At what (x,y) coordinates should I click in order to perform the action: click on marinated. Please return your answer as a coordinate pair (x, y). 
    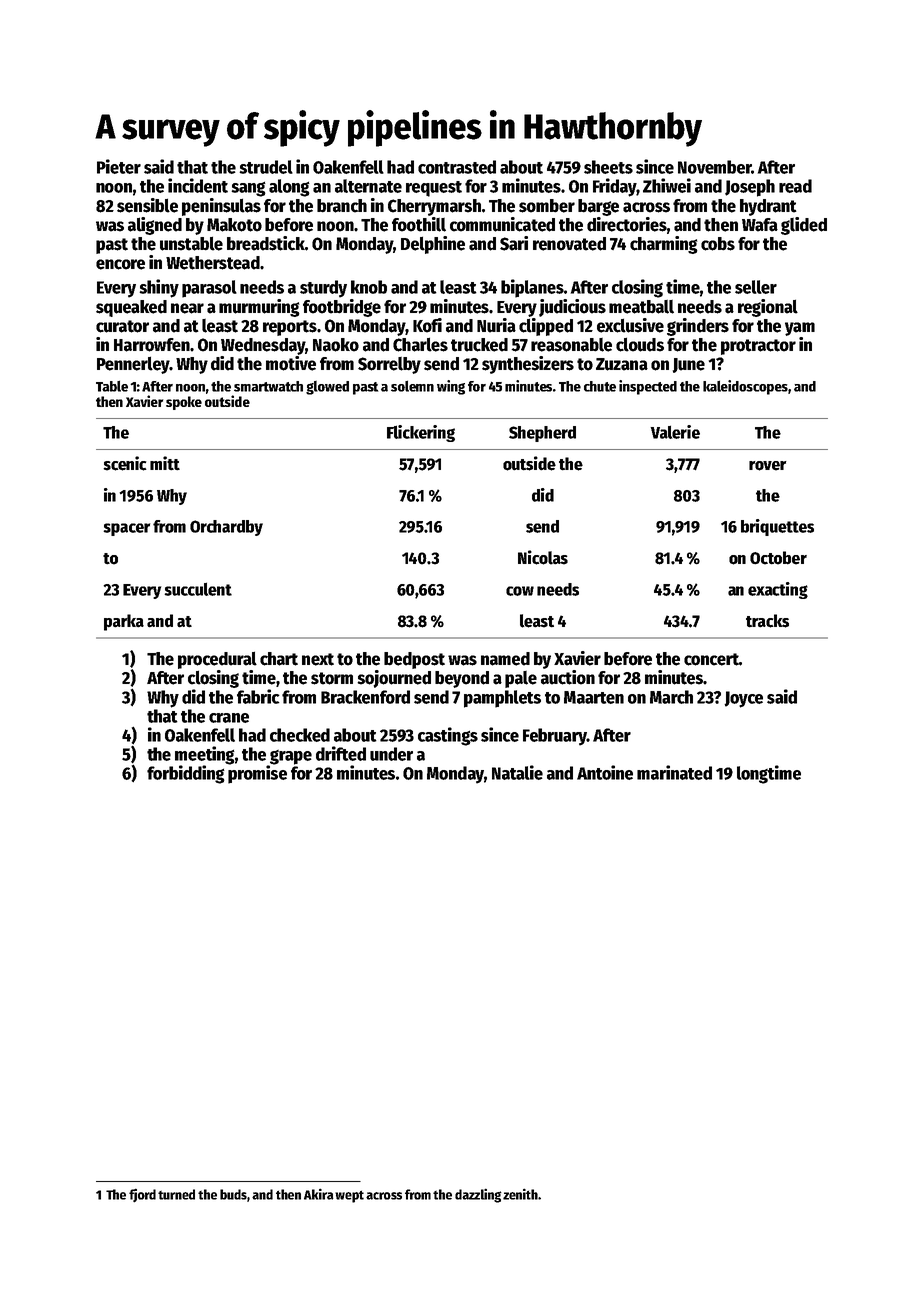
    Looking at the image, I should click on (674, 772).
